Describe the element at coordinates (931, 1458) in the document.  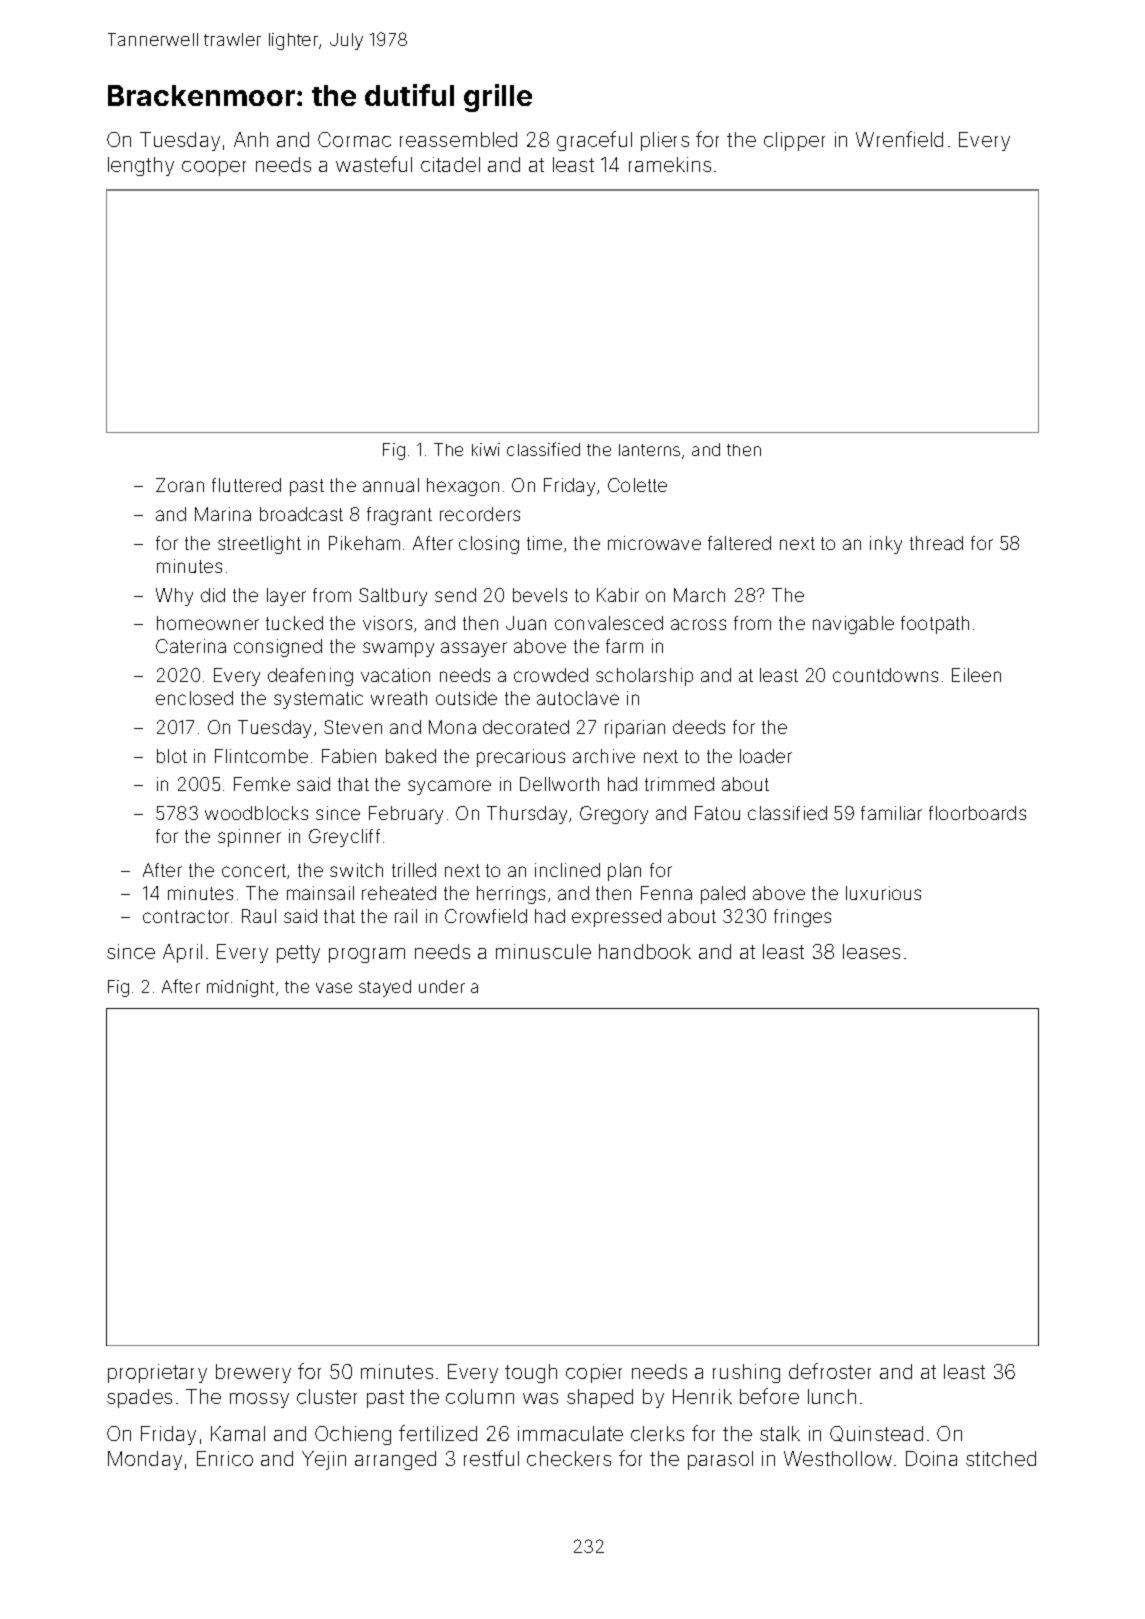
I see `Doina` at that location.
